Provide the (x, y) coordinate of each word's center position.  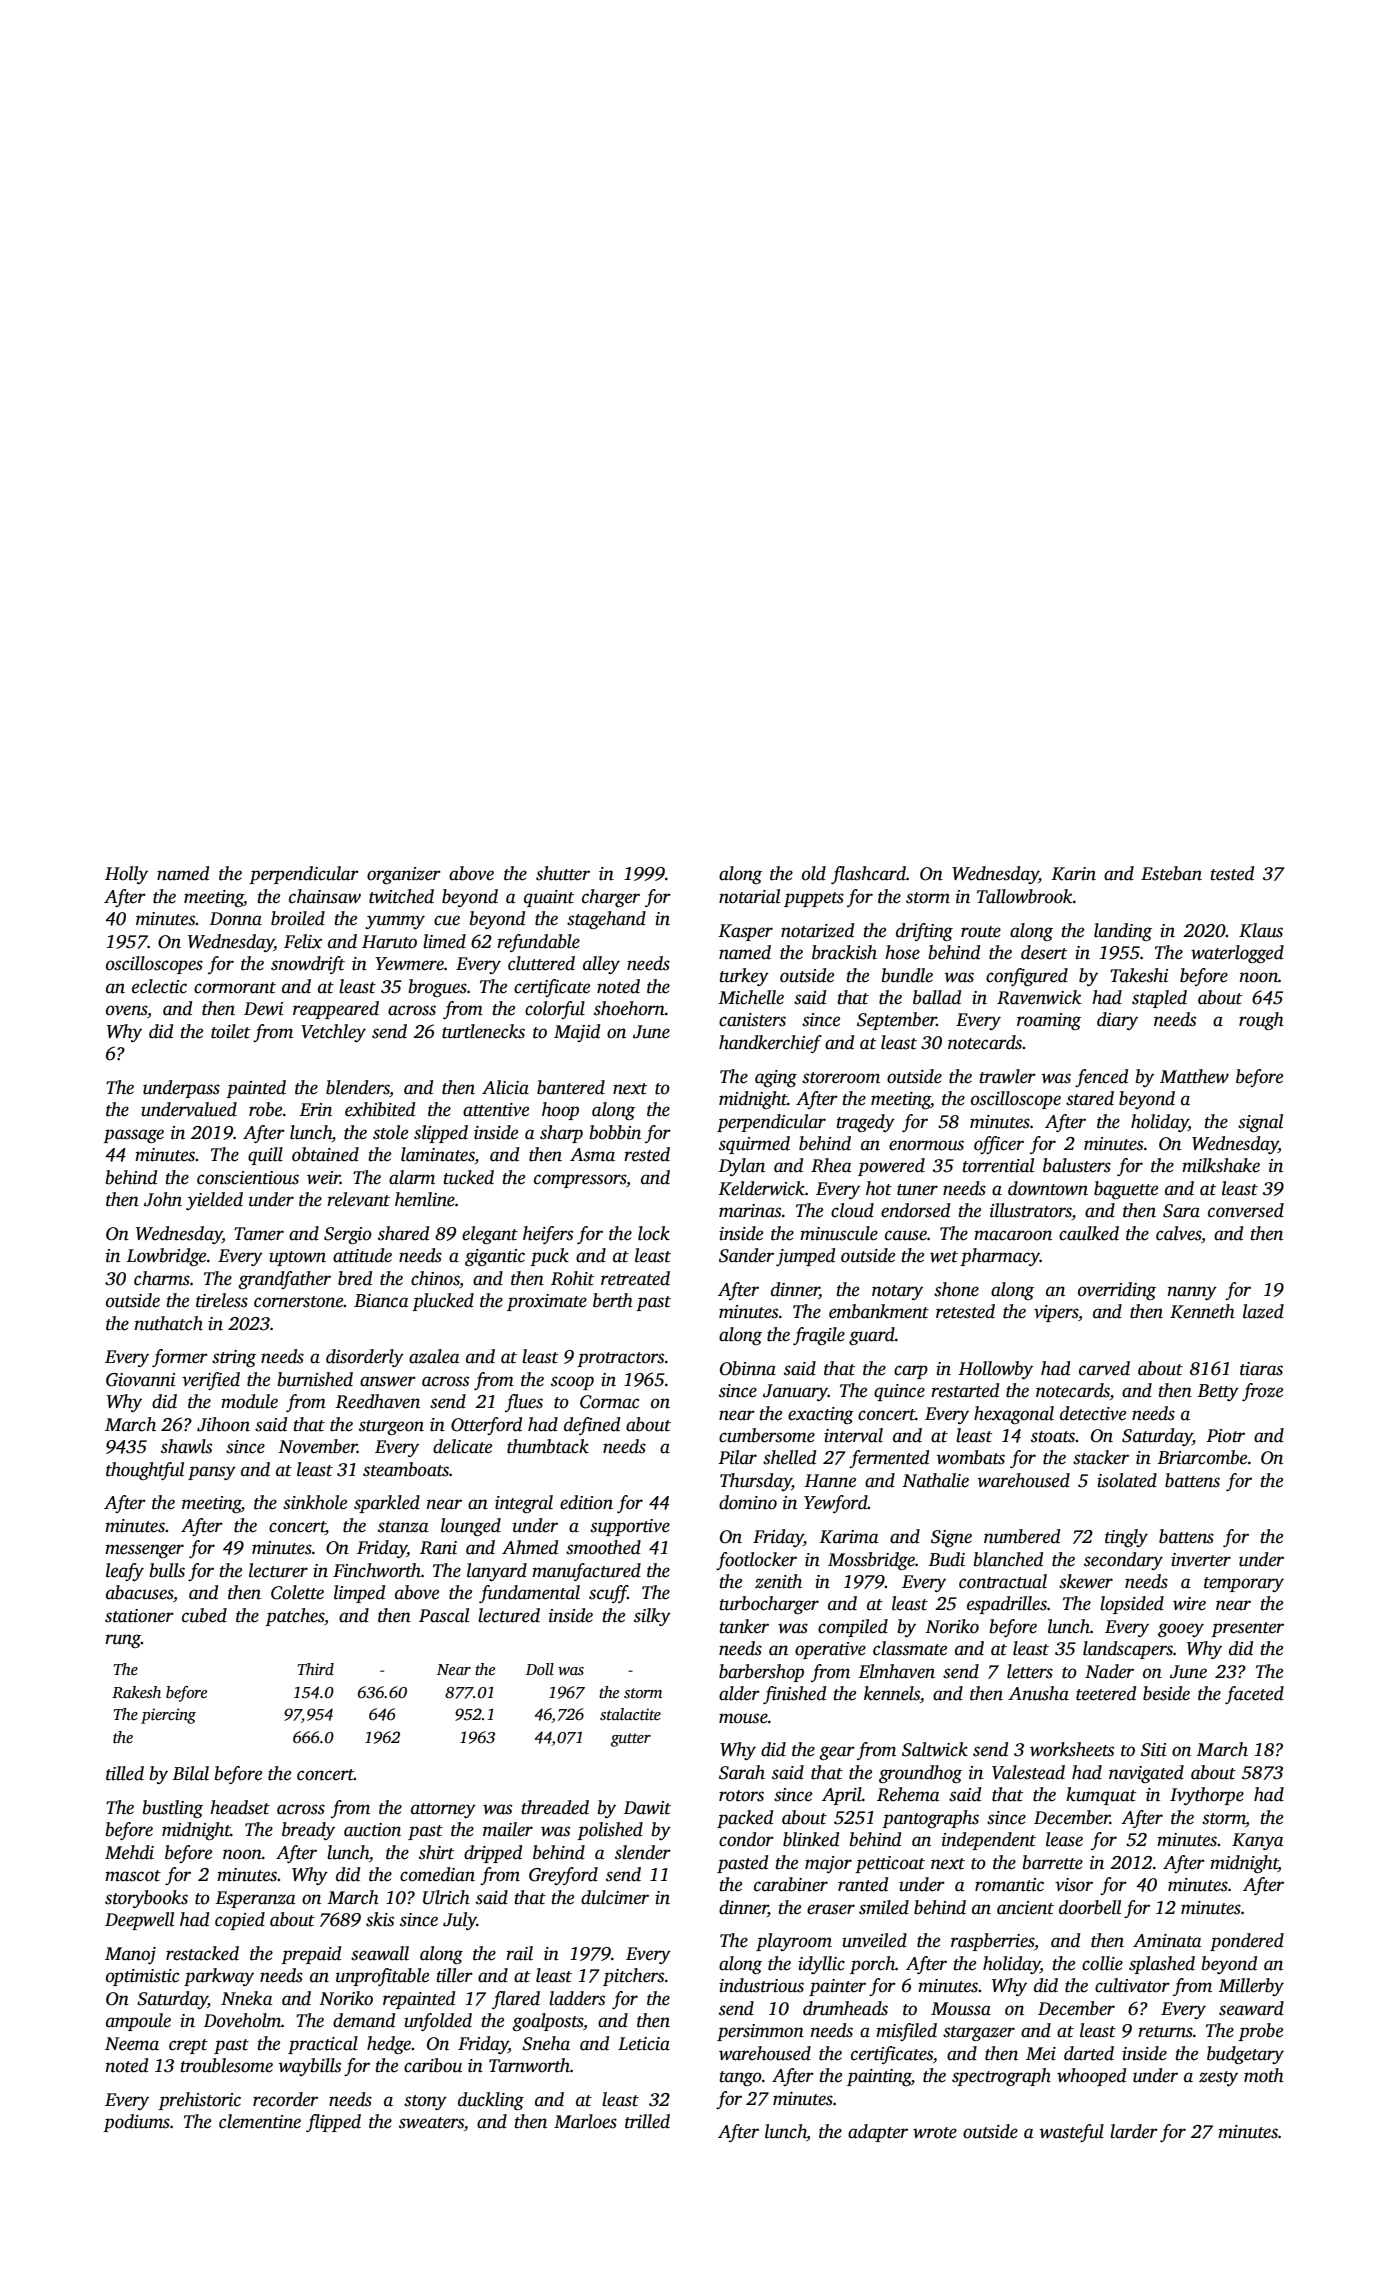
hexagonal (1014, 1415)
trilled (647, 2121)
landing (1123, 932)
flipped (333, 2123)
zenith (778, 1581)
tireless (222, 1300)
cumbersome (767, 1435)
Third (316, 1669)
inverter (1201, 1560)
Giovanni (140, 1380)
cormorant (235, 988)
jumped (805, 1257)
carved (1104, 1368)
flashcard (868, 875)
